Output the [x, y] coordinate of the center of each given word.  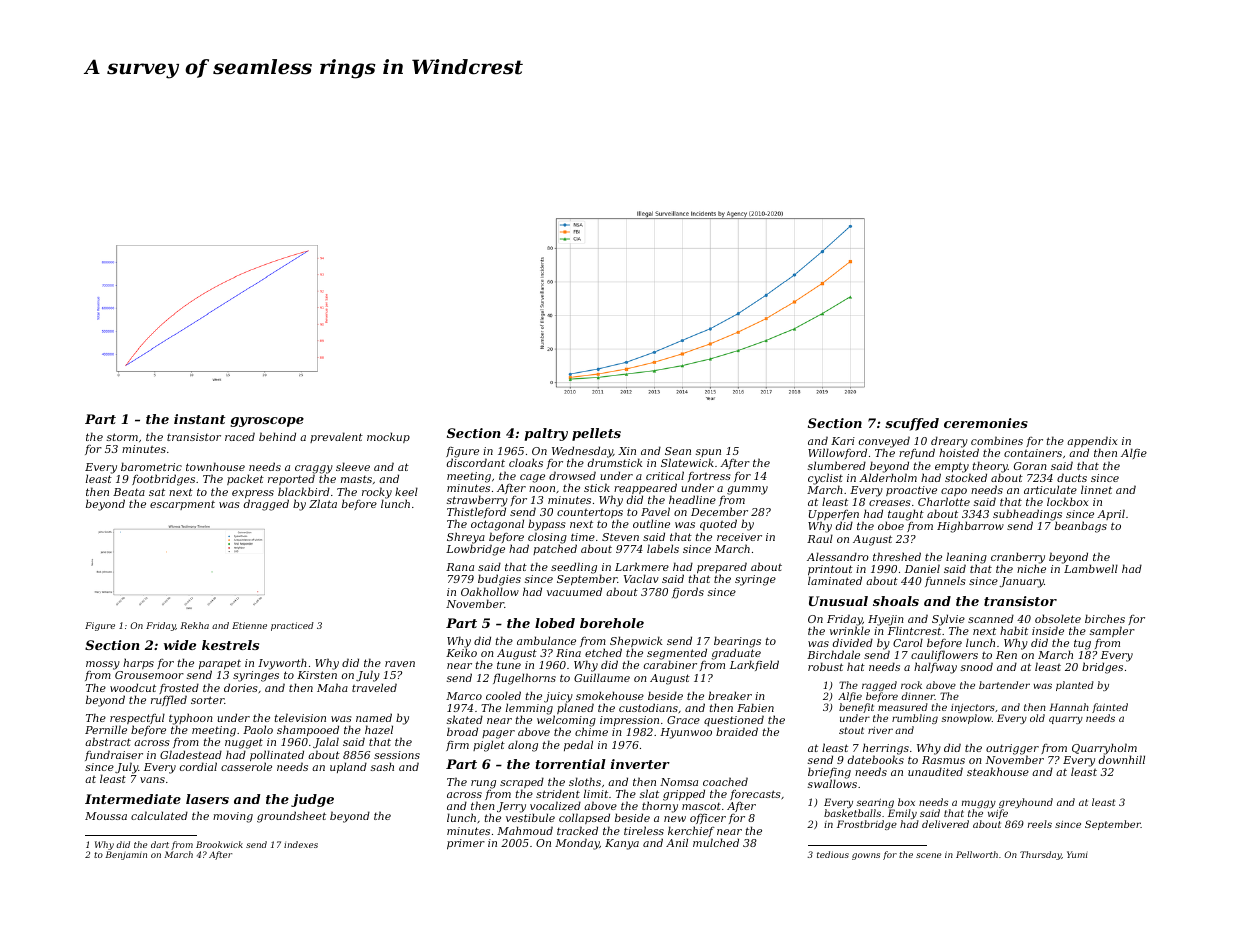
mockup [388, 437]
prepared [722, 568]
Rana [460, 567]
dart [160, 844]
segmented [677, 654]
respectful [137, 719]
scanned [991, 618]
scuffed [912, 424]
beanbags [1081, 527]
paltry [546, 434]
